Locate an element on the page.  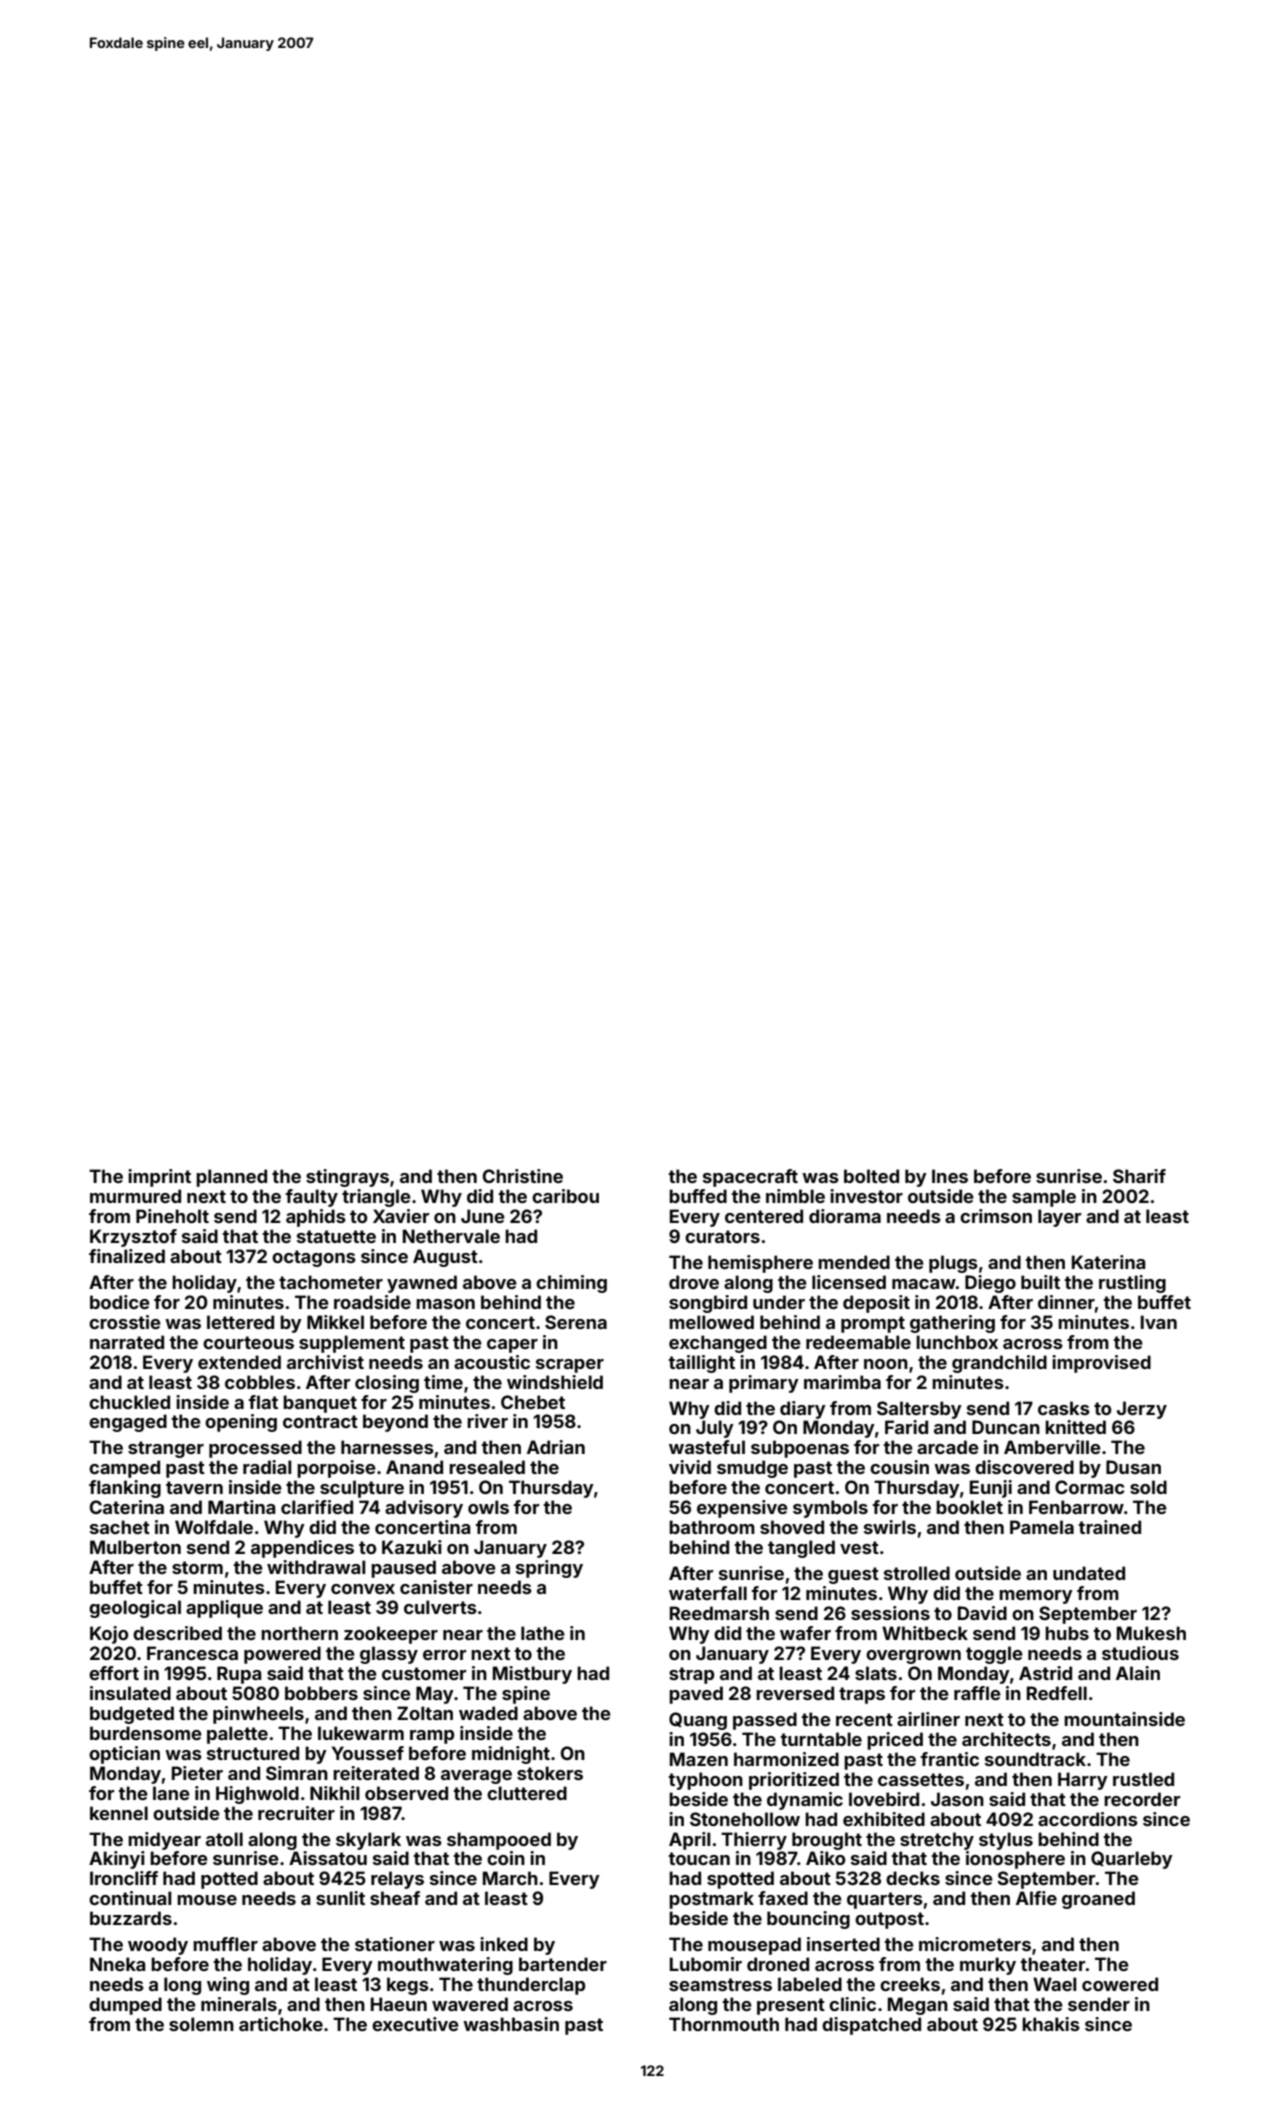
Jerzy is located at coordinates (1142, 1410).
